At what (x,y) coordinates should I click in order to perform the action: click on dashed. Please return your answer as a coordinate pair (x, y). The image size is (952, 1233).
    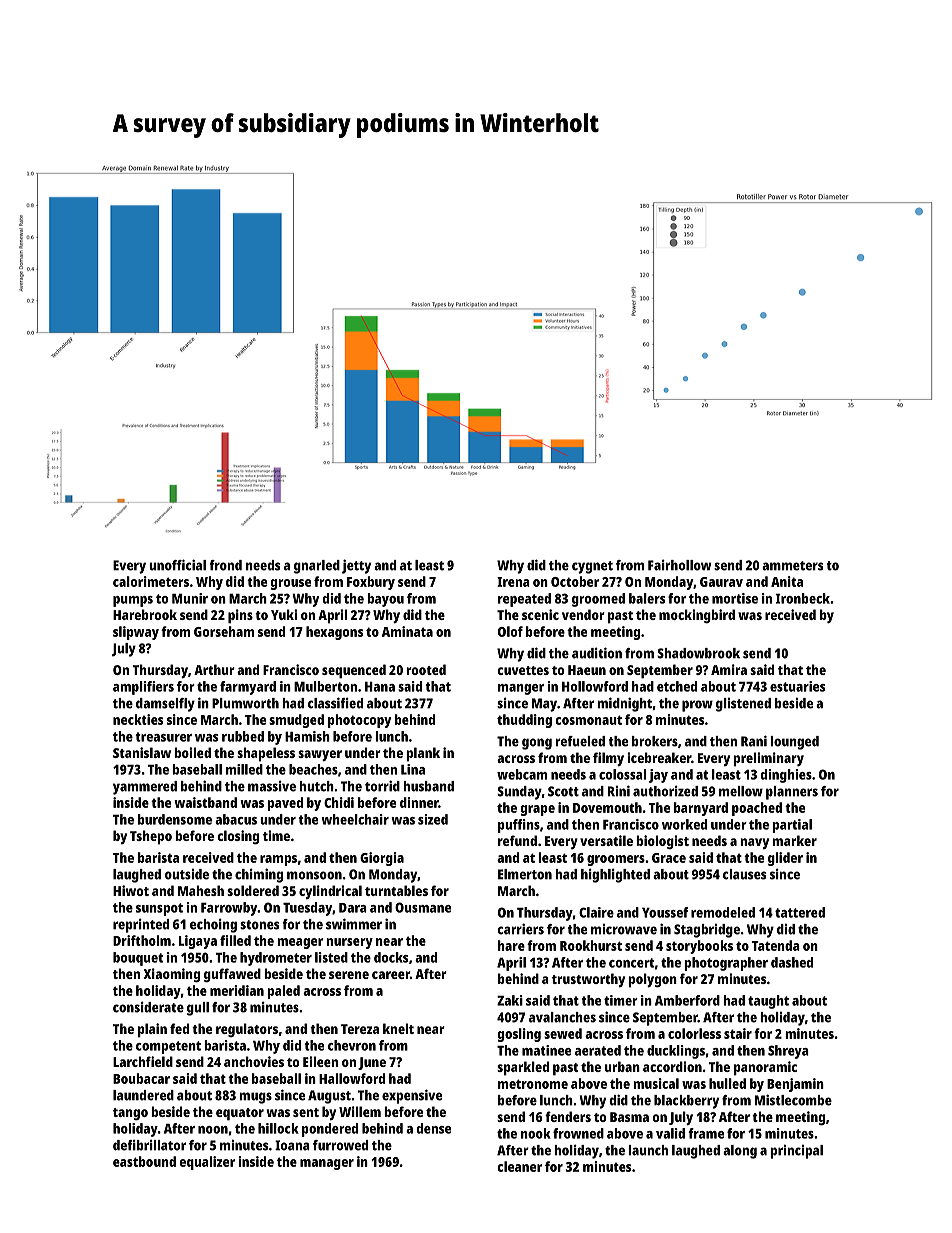
    Looking at the image, I should click on (792, 962).
